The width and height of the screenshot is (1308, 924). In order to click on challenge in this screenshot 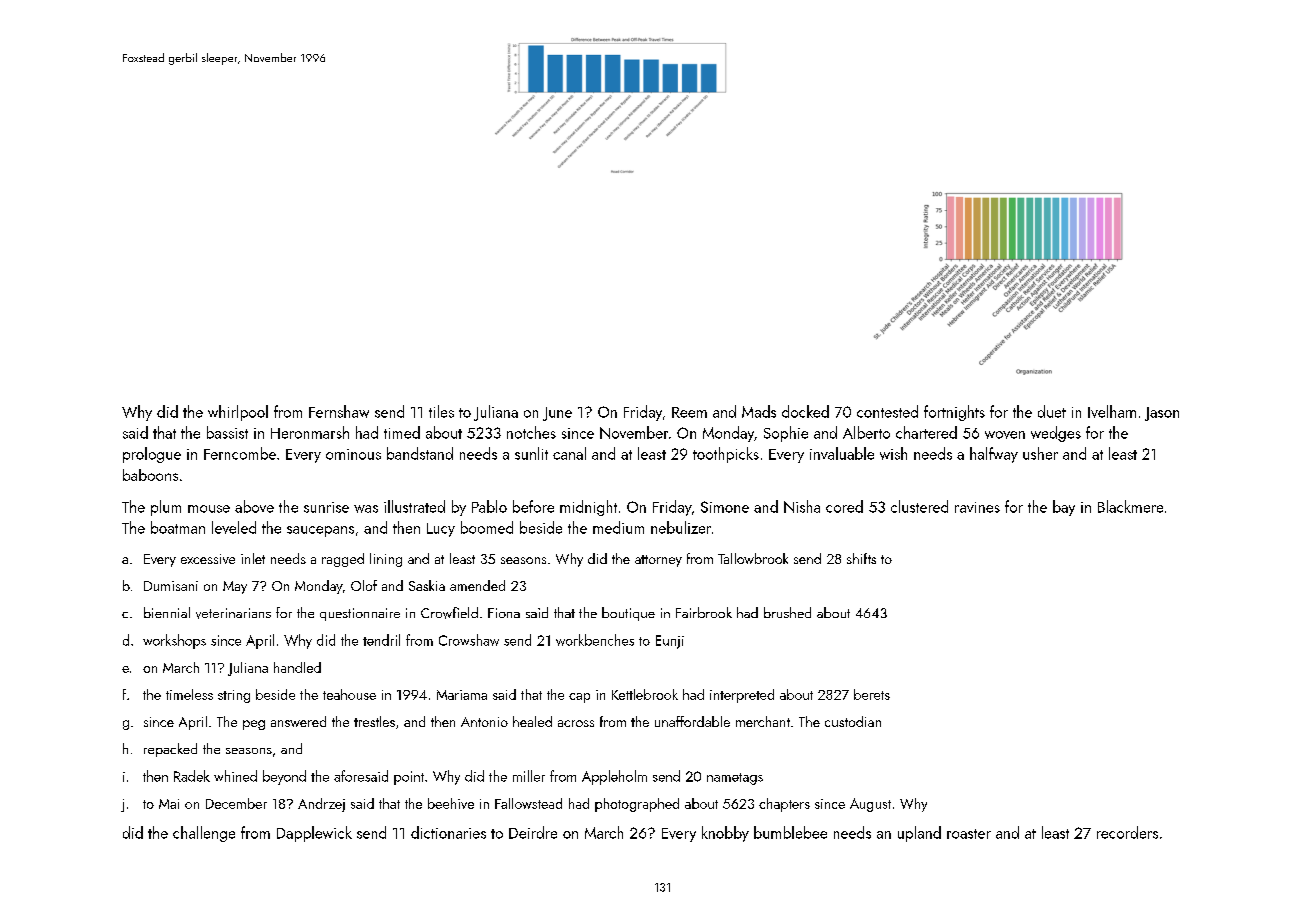, I will do `click(204, 834)`.
